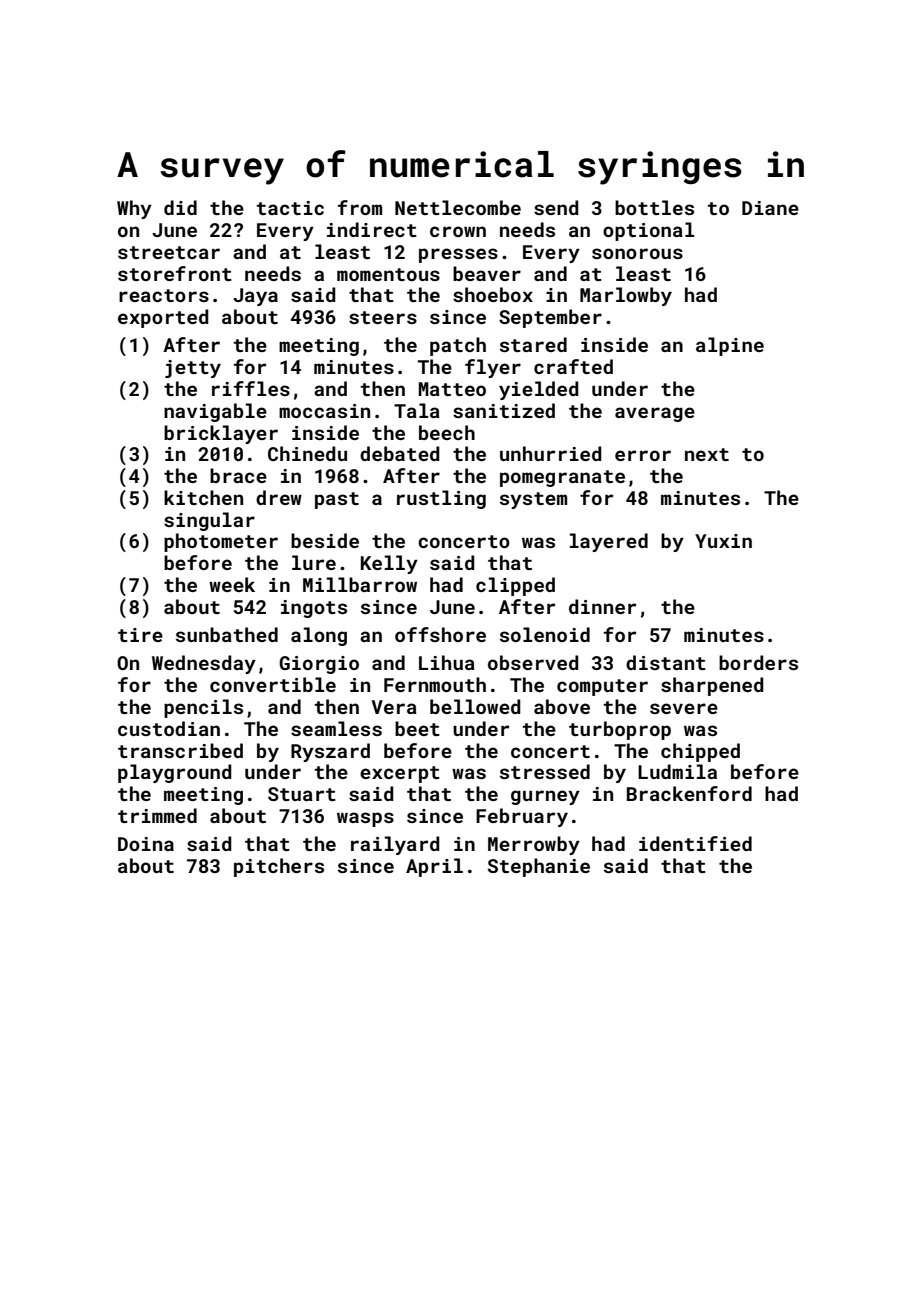  I want to click on alpine, so click(730, 346).
